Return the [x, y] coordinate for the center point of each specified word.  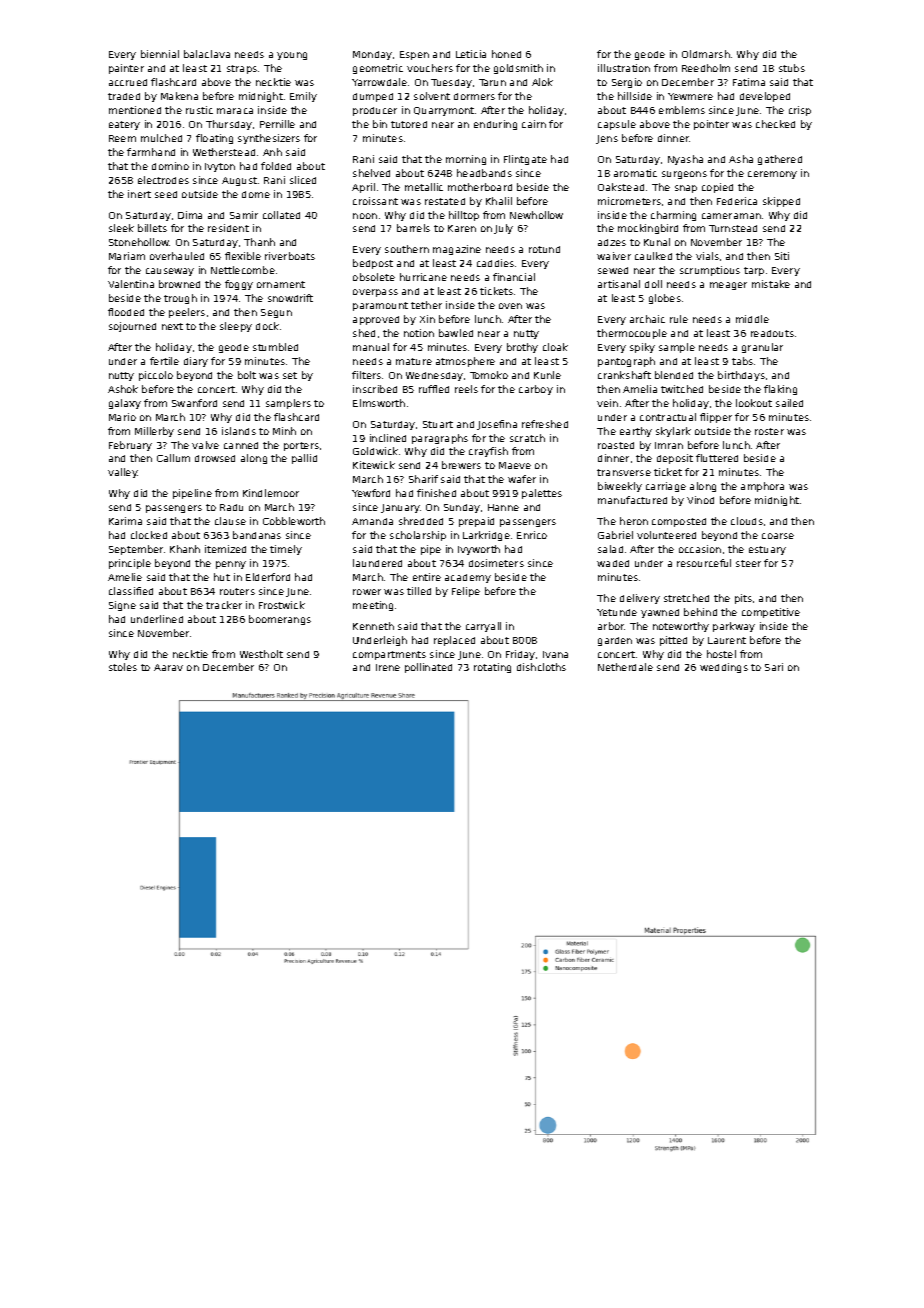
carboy [536, 390]
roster [769, 431]
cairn [534, 124]
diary [196, 362]
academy [468, 578]
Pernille [277, 124]
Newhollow [536, 215]
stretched [686, 598]
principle [130, 564]
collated [281, 215]
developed [765, 97]
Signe [122, 606]
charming [673, 216]
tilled [419, 591]
